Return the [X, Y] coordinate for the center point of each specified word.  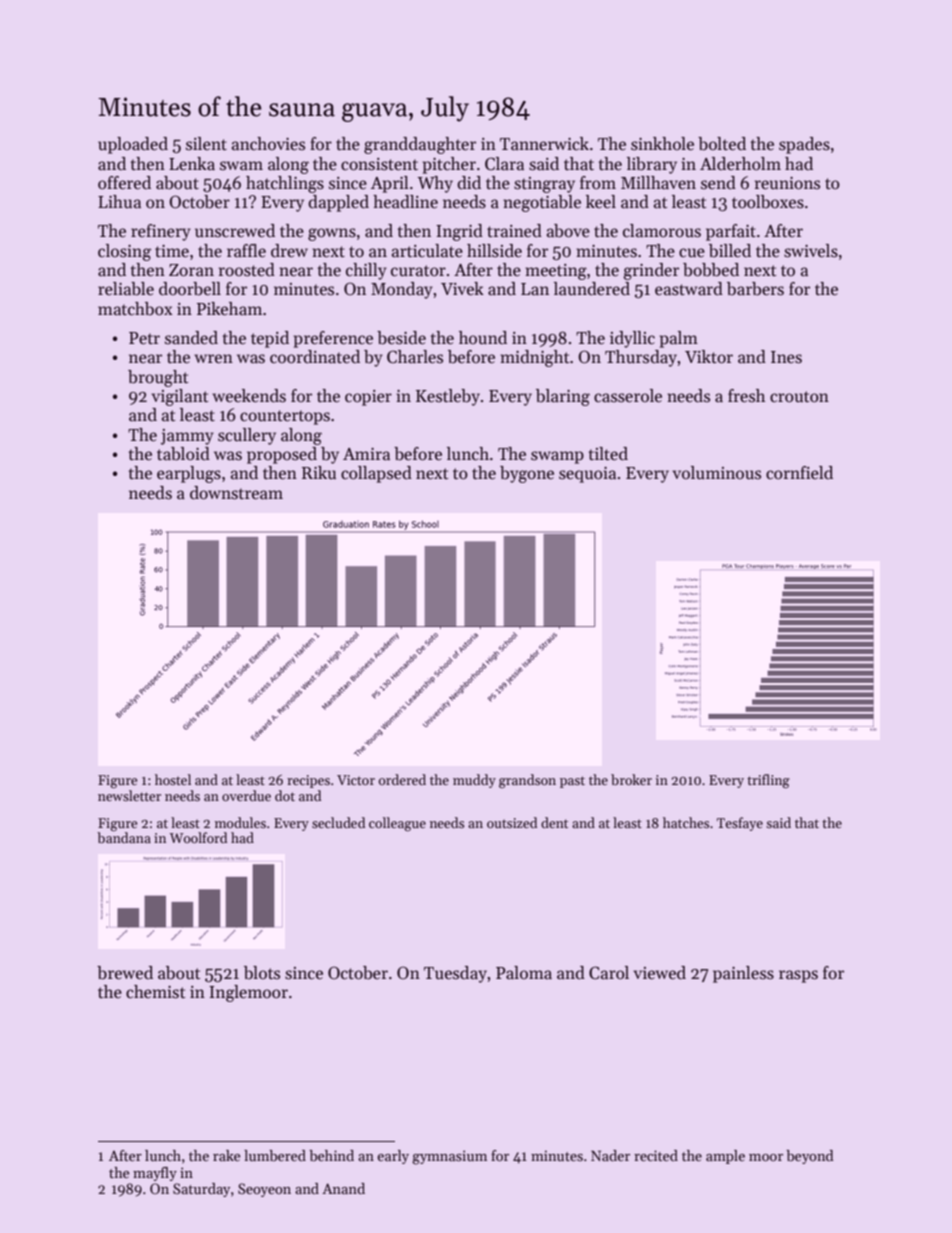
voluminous [716, 473]
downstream [236, 493]
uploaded [133, 145]
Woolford [198, 837]
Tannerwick [544, 144]
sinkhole [662, 144]
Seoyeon [264, 1190]
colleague [397, 824]
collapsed [376, 474]
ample [725, 1157]
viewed [659, 973]
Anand [343, 1188]
